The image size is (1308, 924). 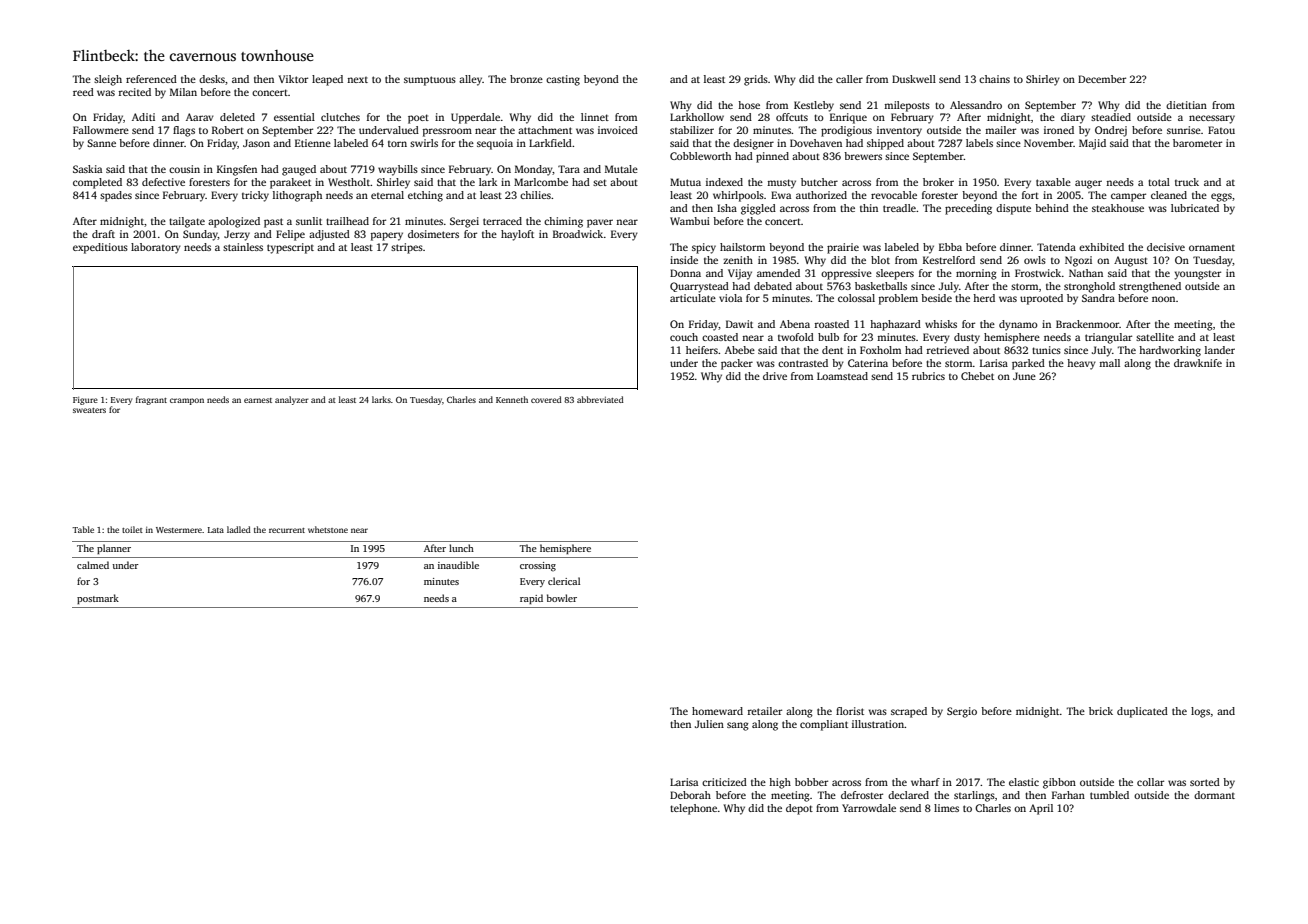 I want to click on telephone, so click(x=693, y=809).
